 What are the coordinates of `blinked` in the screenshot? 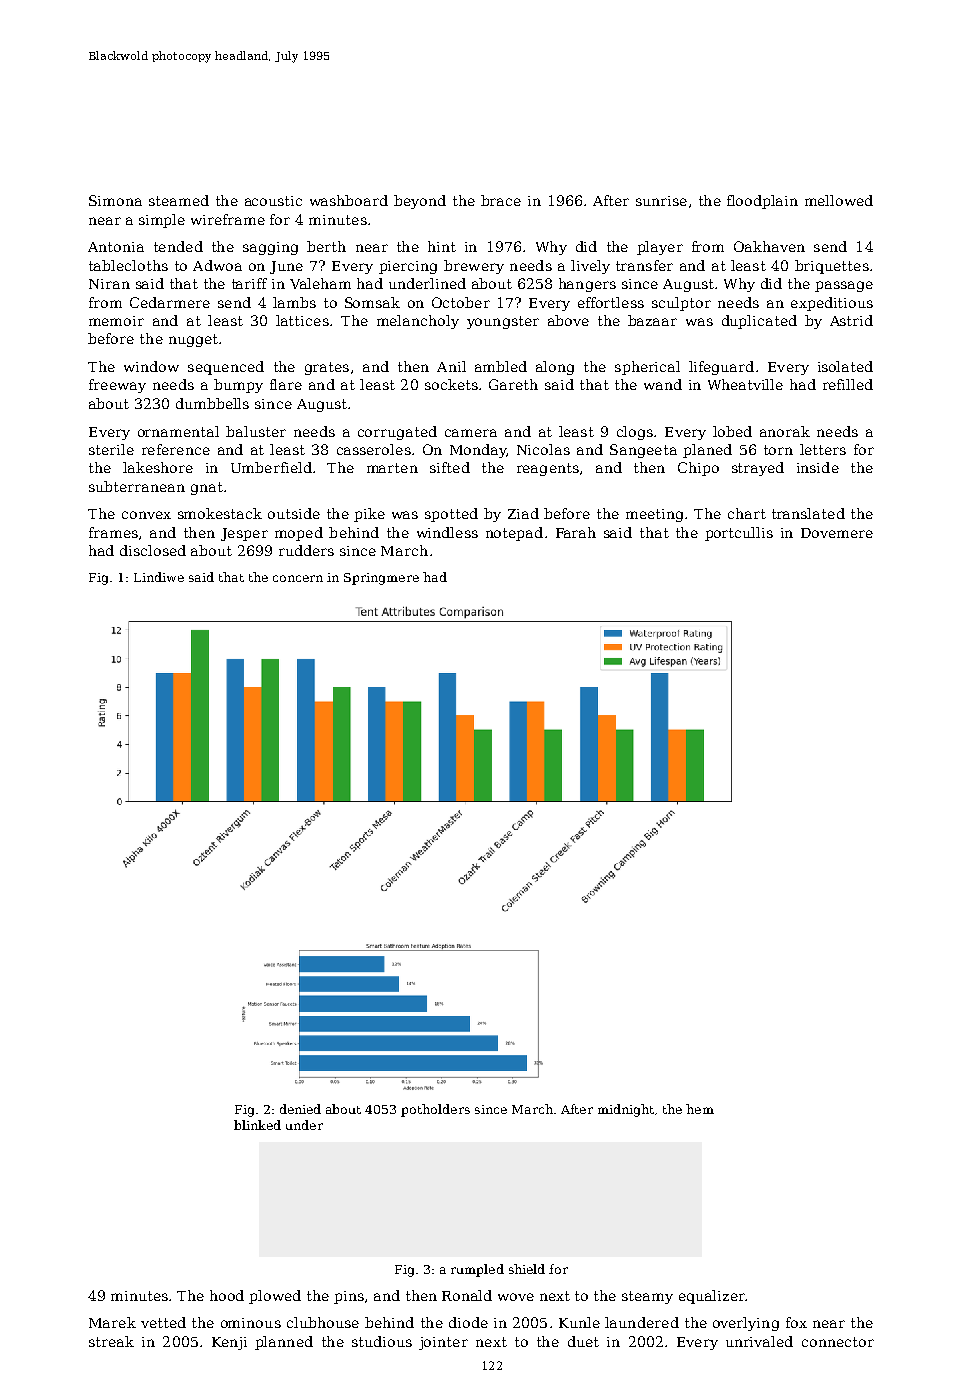 It's located at (257, 1125).
